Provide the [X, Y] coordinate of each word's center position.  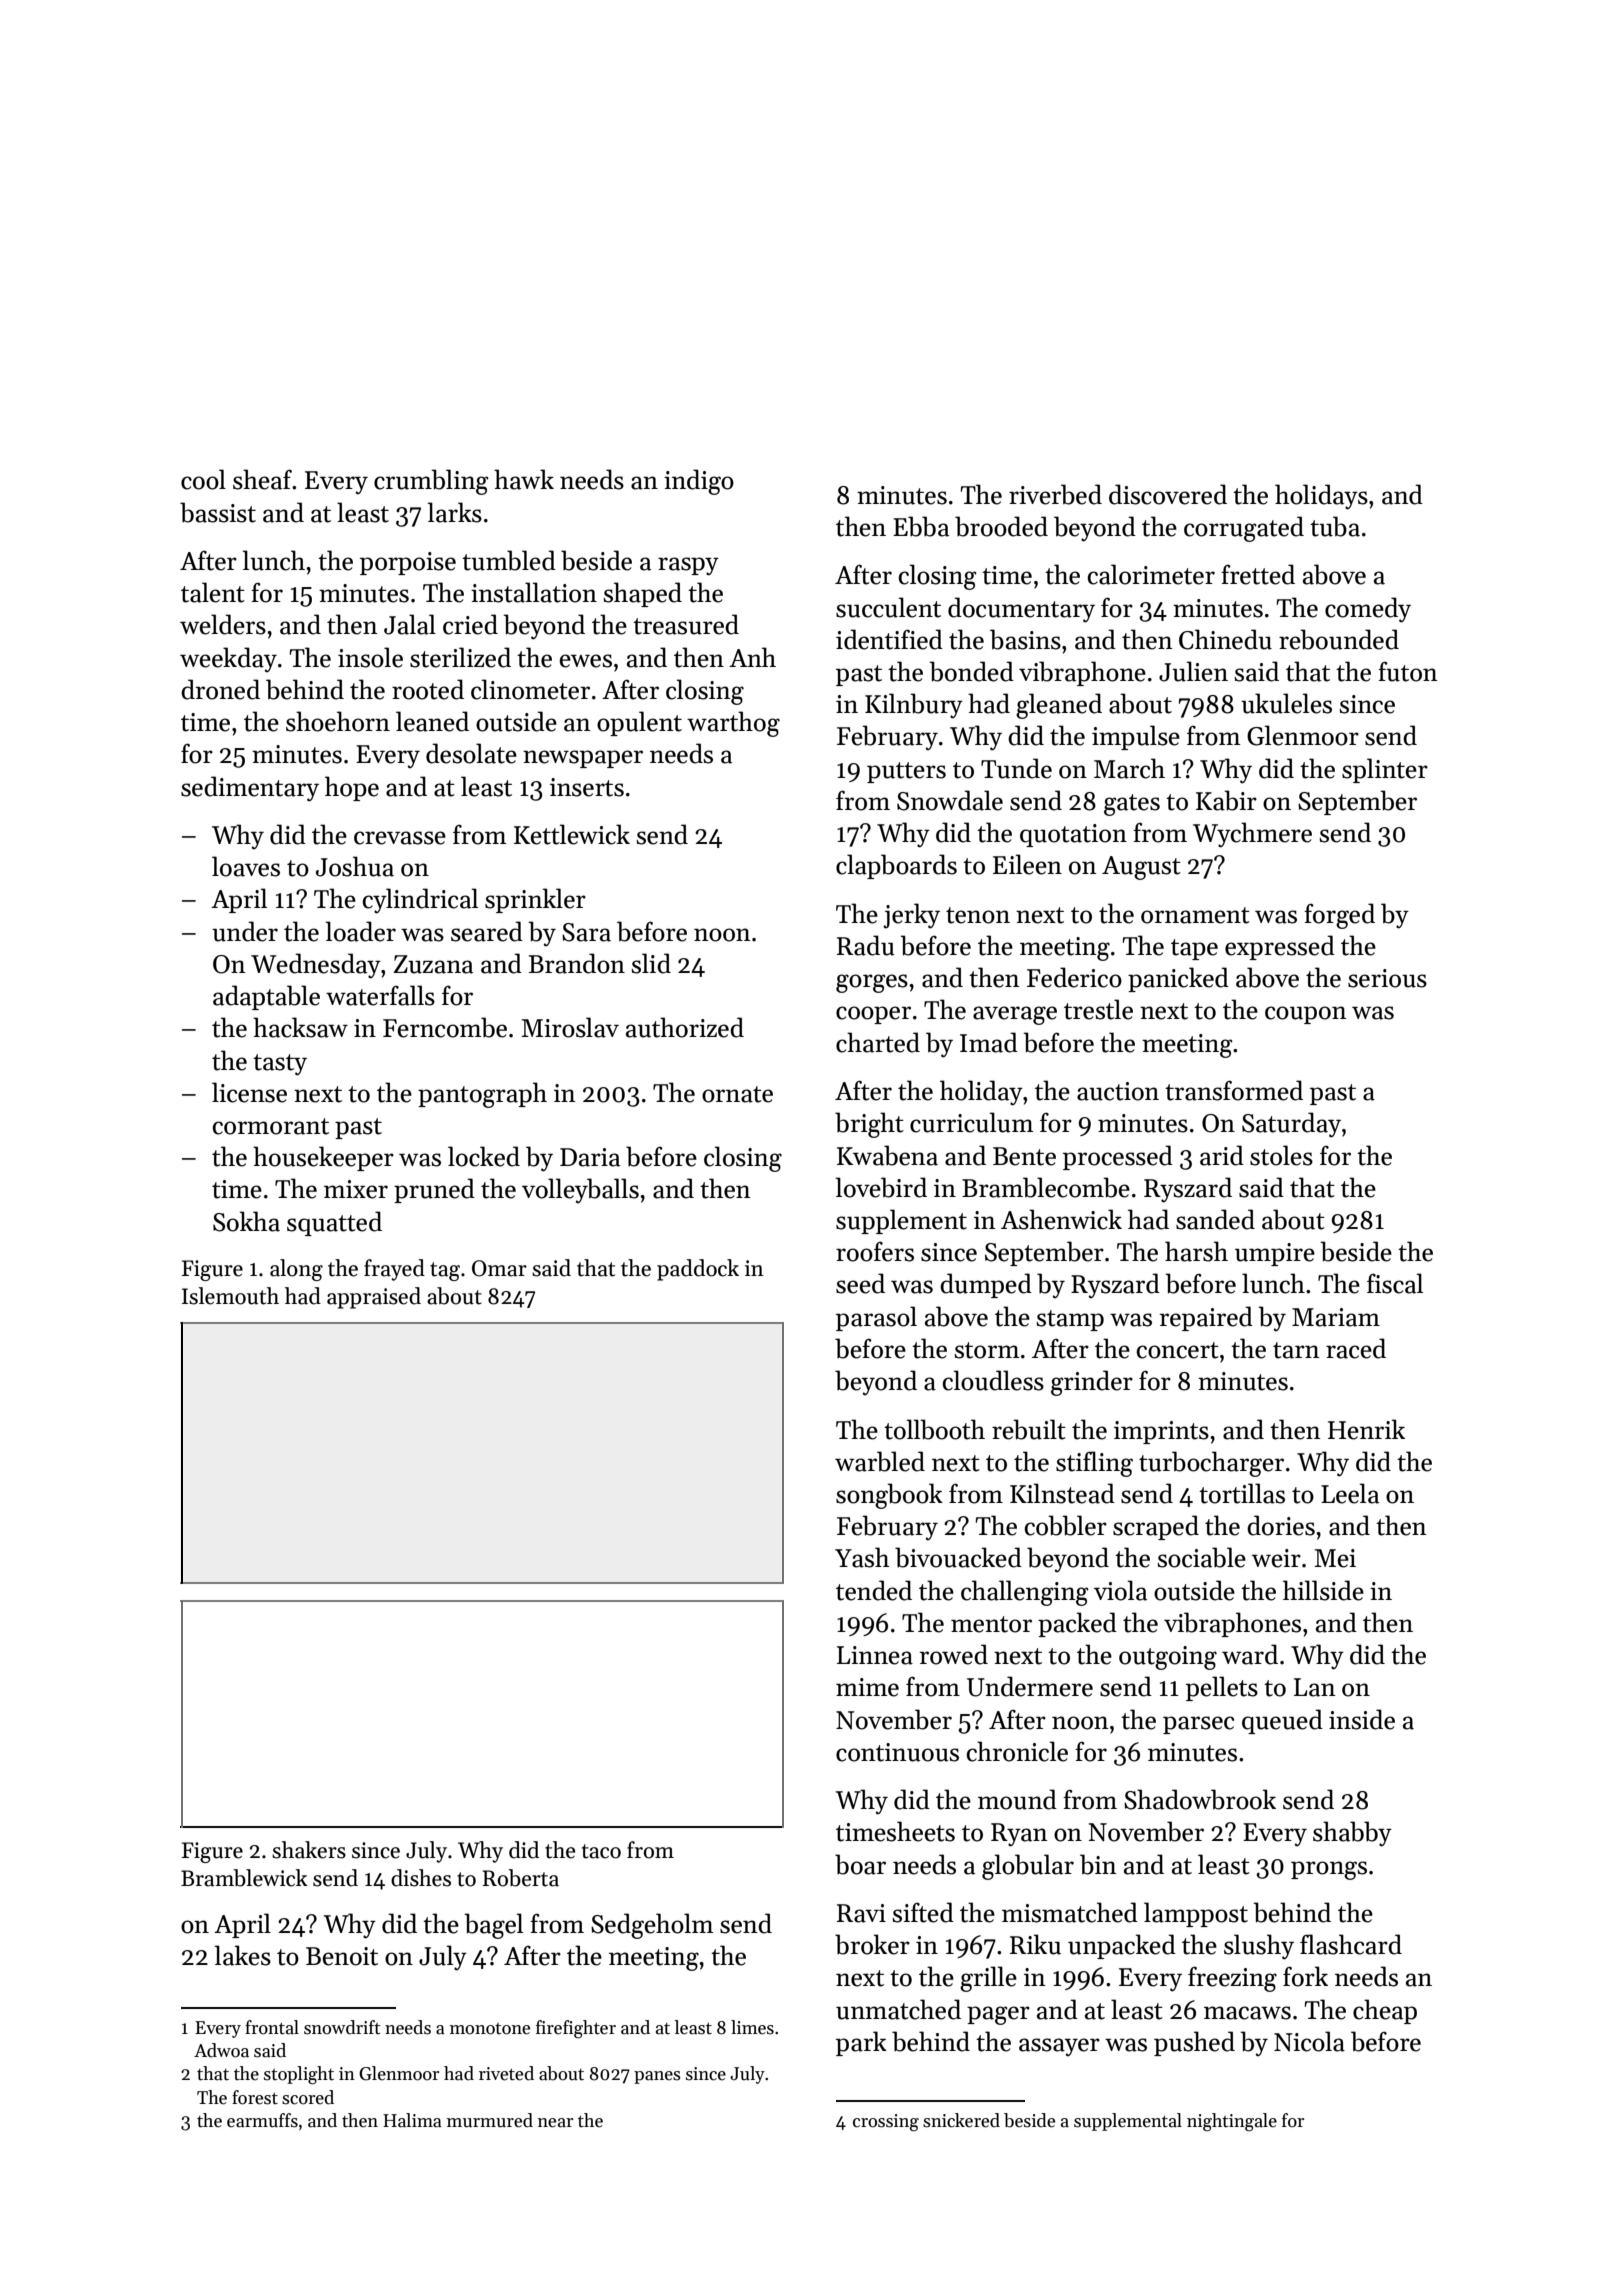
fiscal [1395, 1283]
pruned [434, 1190]
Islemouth [230, 1296]
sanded [1215, 1219]
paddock [698, 1270]
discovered [1168, 494]
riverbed [1055, 494]
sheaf [262, 479]
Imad [989, 1042]
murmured [490, 2120]
